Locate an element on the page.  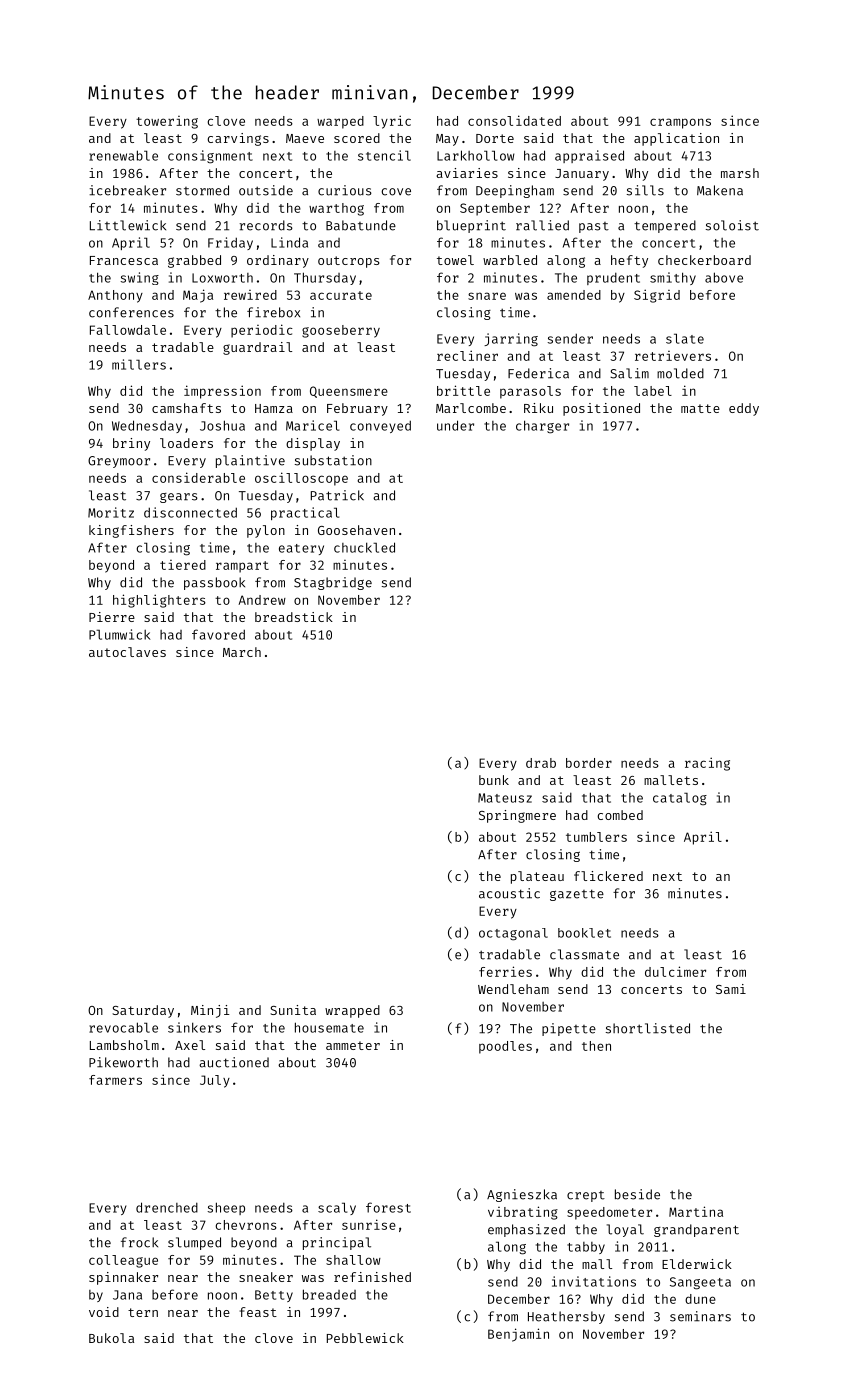
renewable is located at coordinates (123, 155).
